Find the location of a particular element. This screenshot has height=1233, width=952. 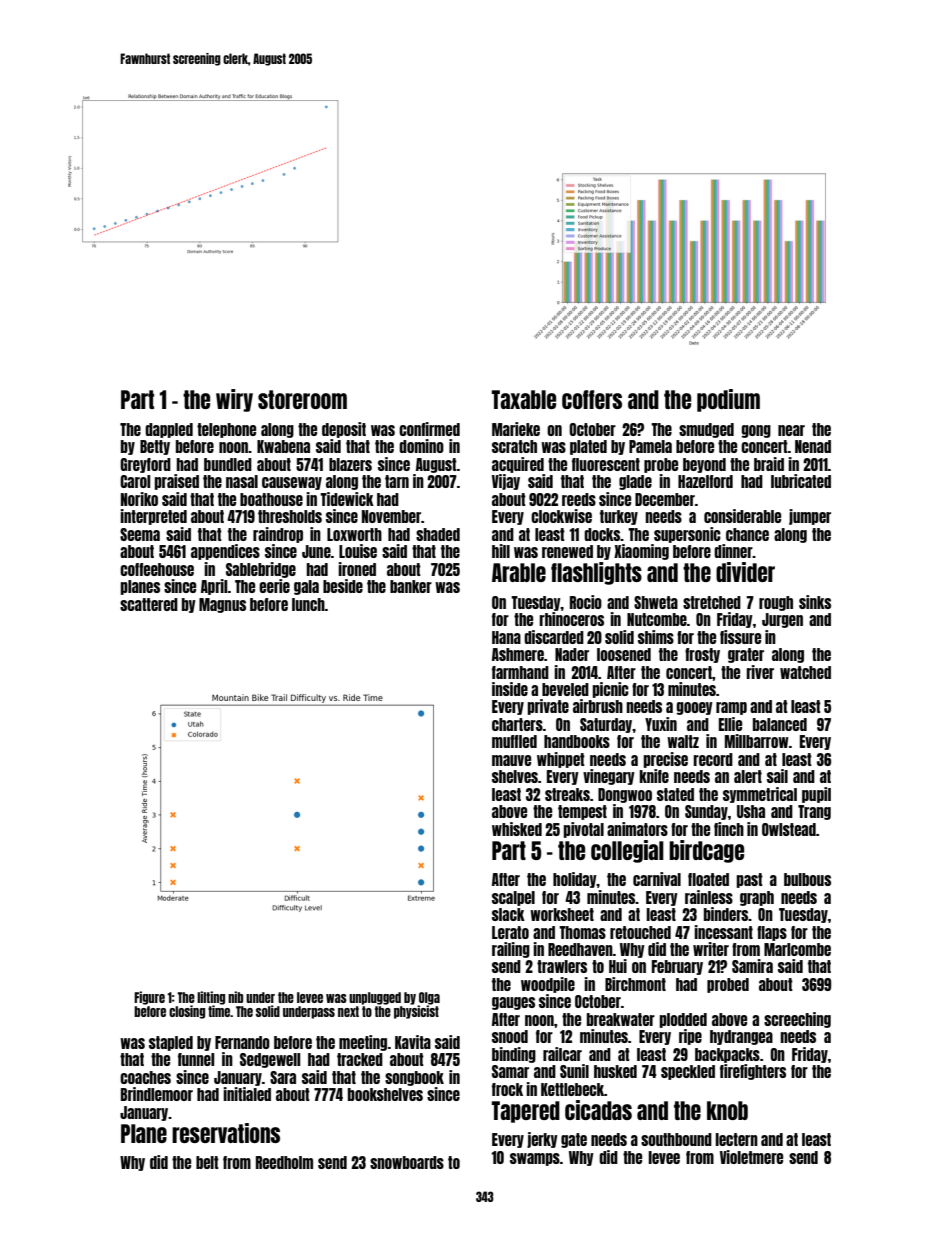

Violetmere is located at coordinates (751, 1157).
